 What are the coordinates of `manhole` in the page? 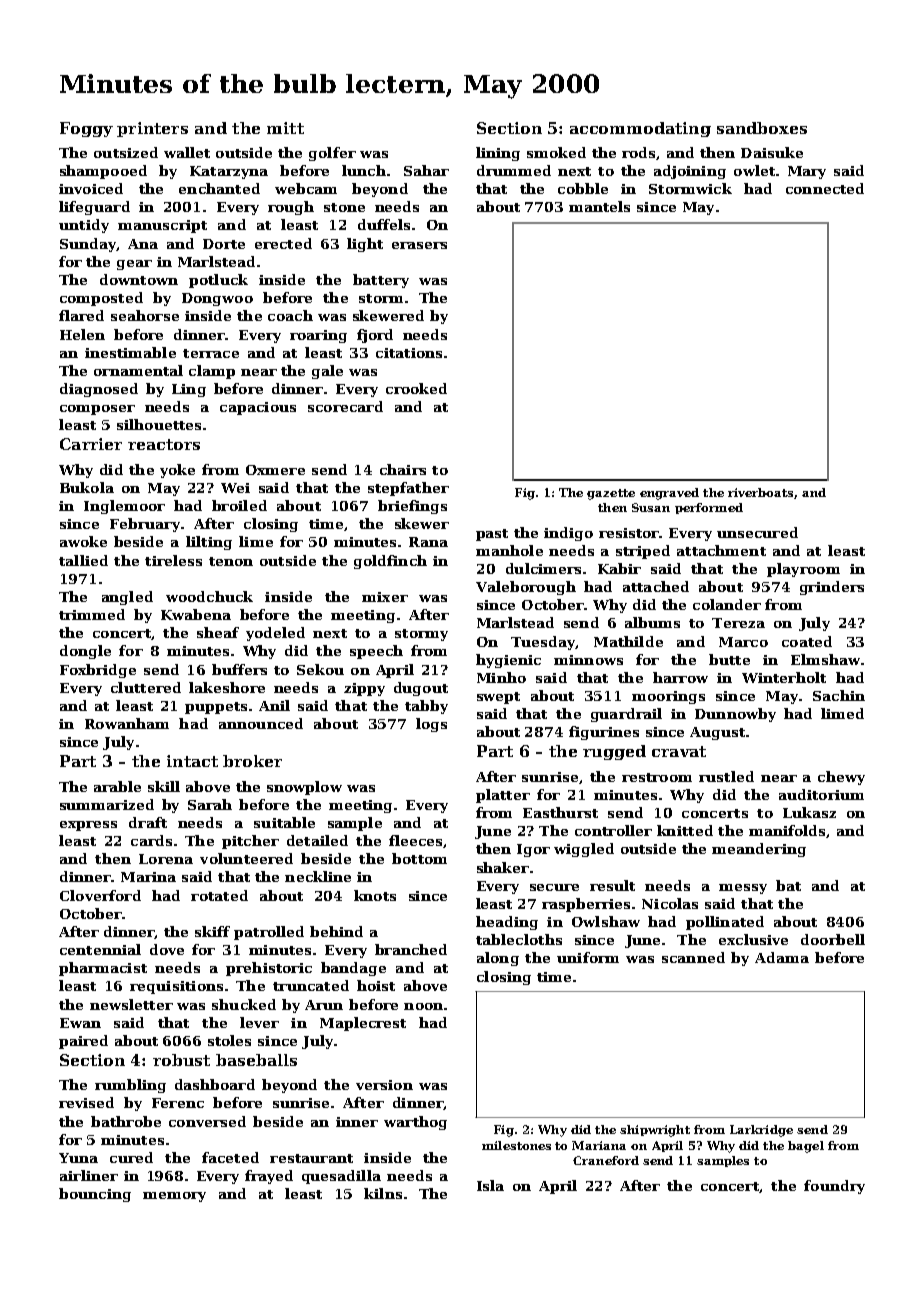 It's located at (509, 550).
